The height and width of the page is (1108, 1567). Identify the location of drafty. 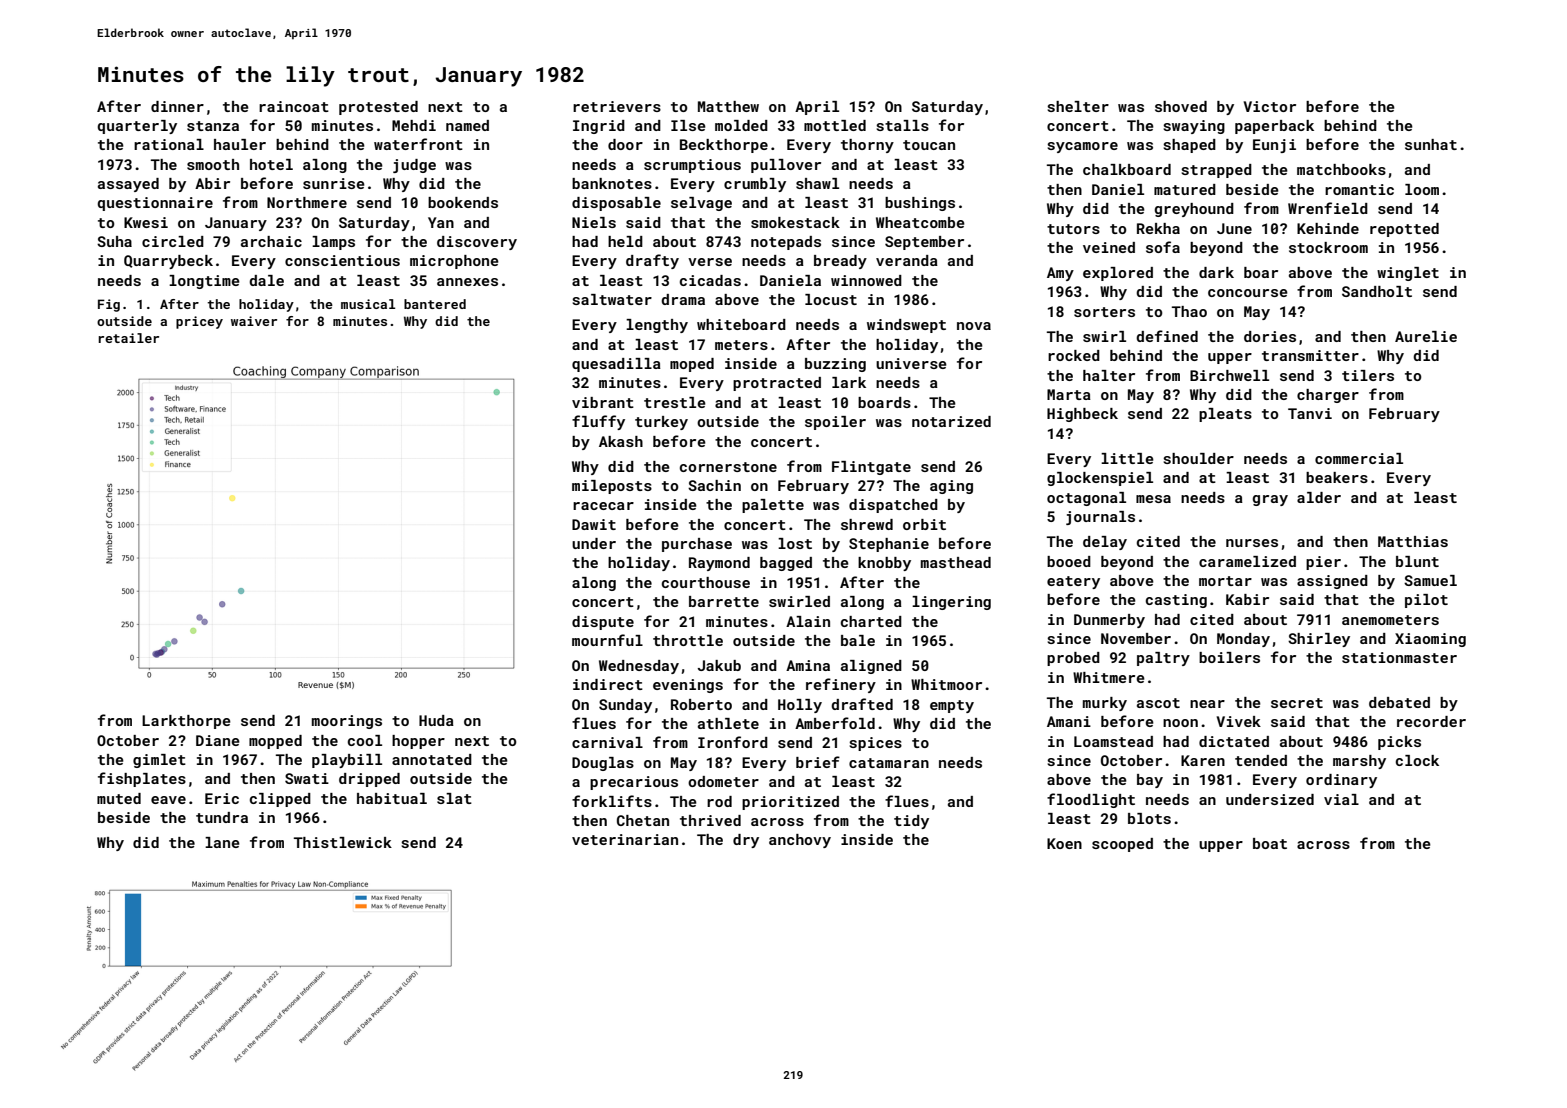
(652, 261).
